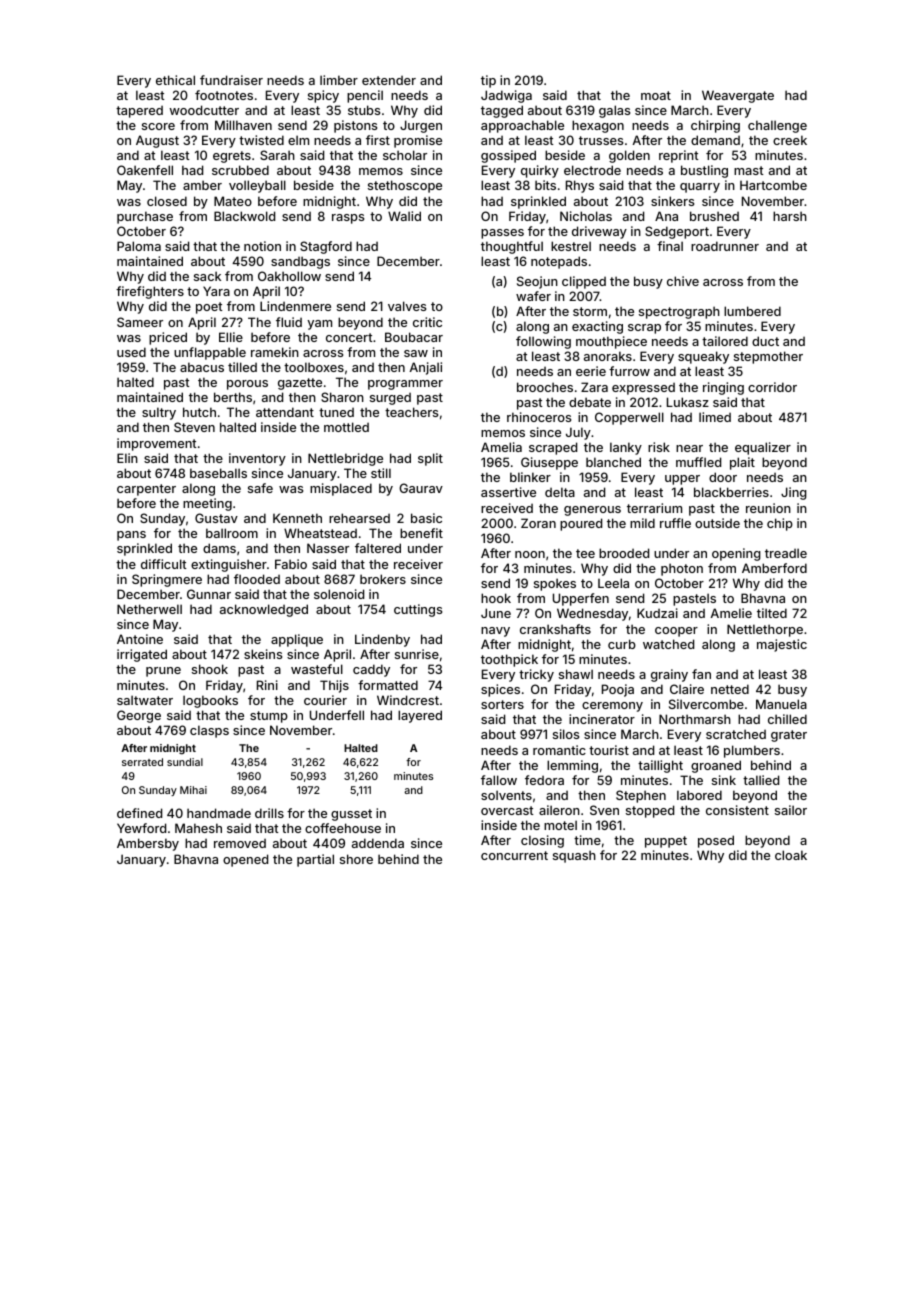  I want to click on opened, so click(245, 860).
